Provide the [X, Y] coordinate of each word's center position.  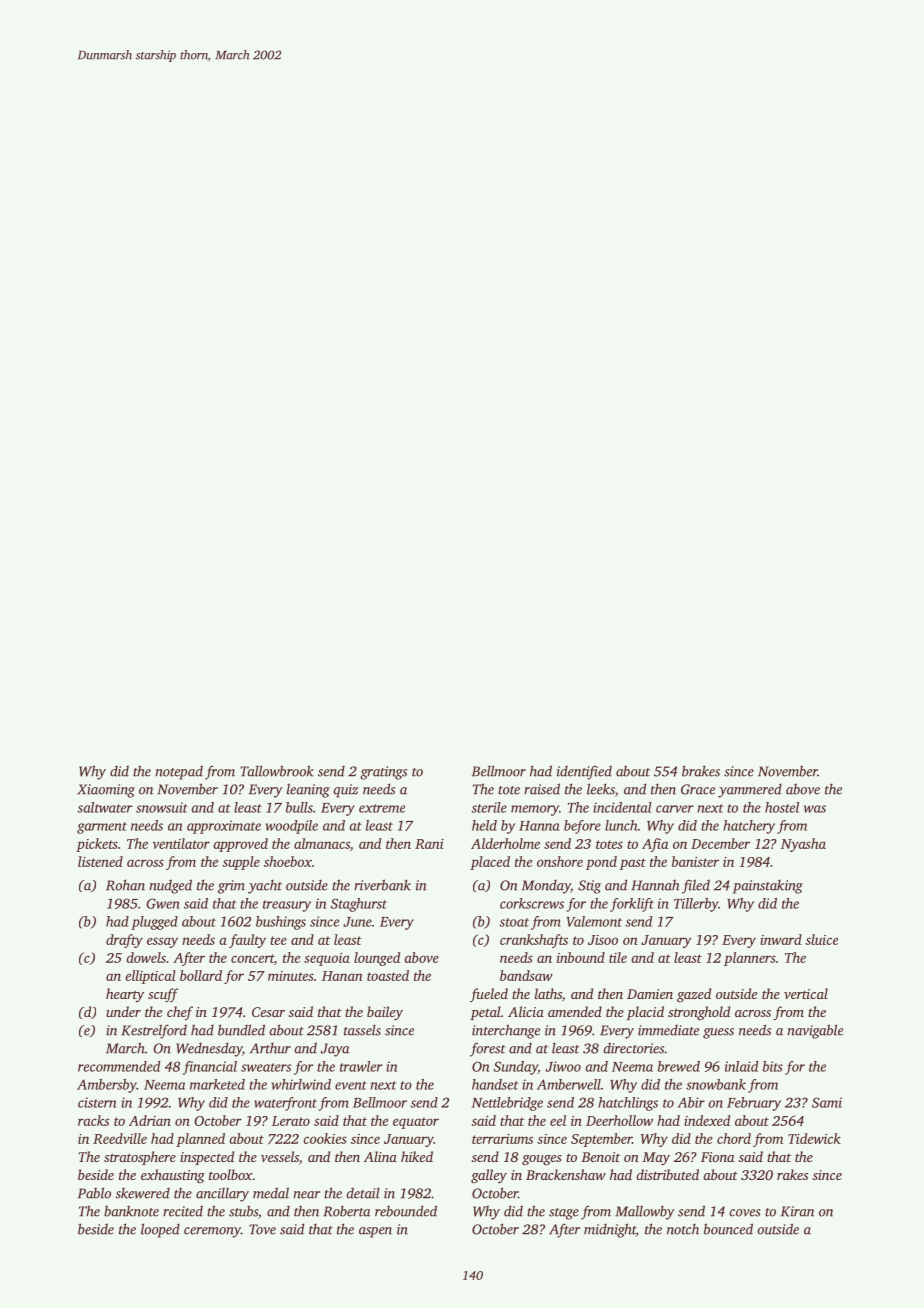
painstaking [768, 887]
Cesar [268, 1012]
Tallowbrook [277, 771]
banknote [131, 1211]
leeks [601, 789]
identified [584, 772]
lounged [377, 959]
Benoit [600, 1157]
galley [489, 1176]
